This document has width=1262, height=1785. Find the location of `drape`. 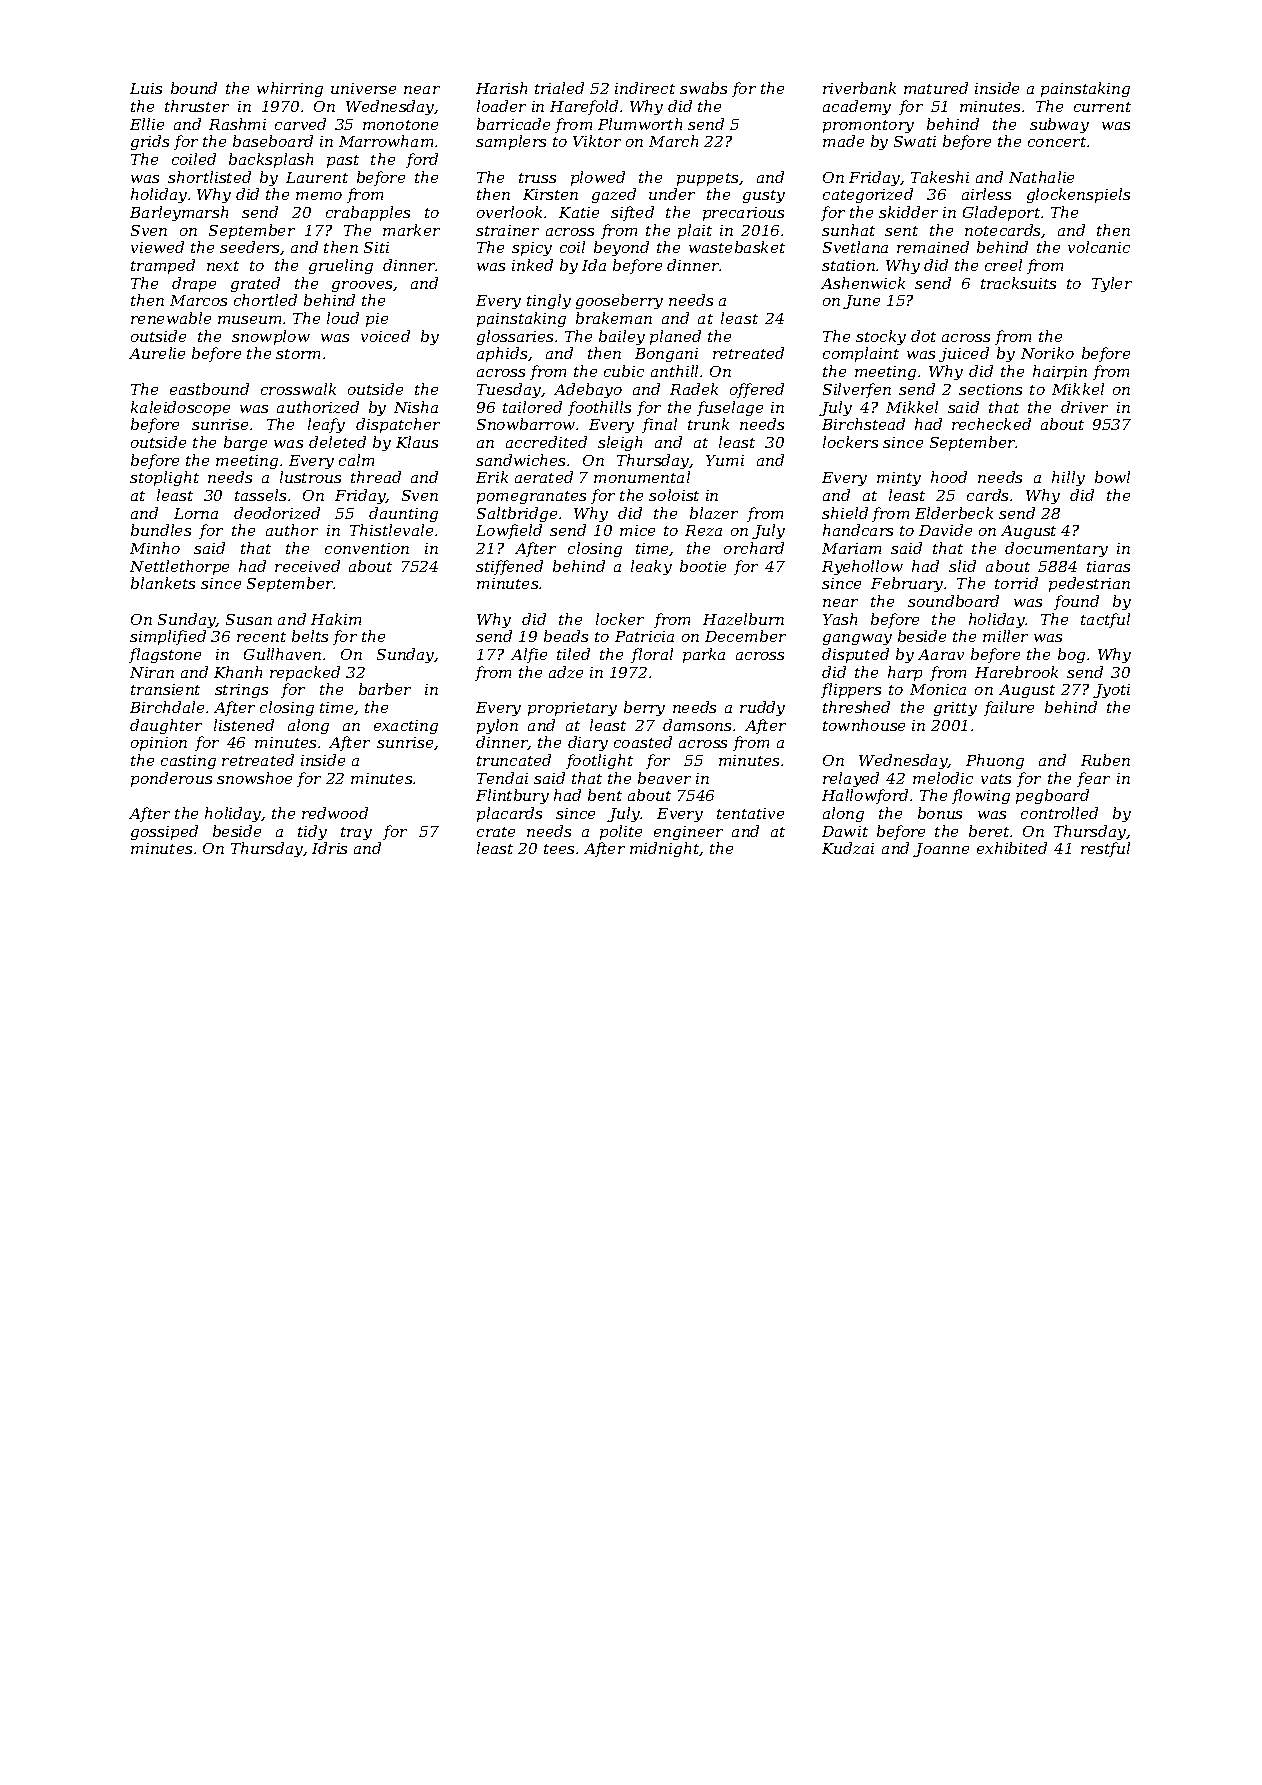

drape is located at coordinates (194, 284).
